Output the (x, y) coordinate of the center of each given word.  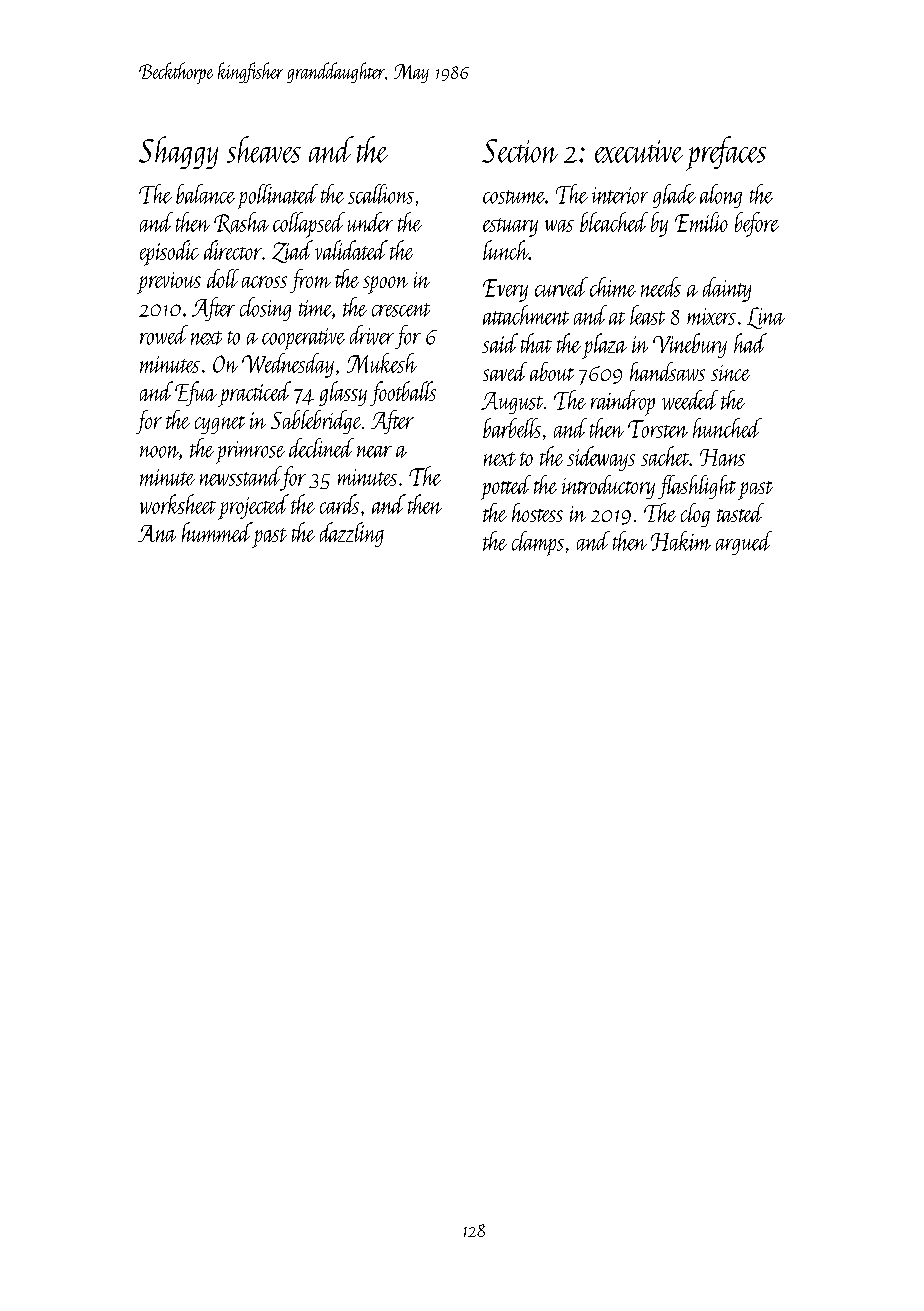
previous (169, 283)
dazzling (352, 534)
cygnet (220, 425)
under (370, 222)
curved (561, 287)
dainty (727, 289)
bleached (614, 222)
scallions (381, 194)
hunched (727, 428)
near (374, 452)
